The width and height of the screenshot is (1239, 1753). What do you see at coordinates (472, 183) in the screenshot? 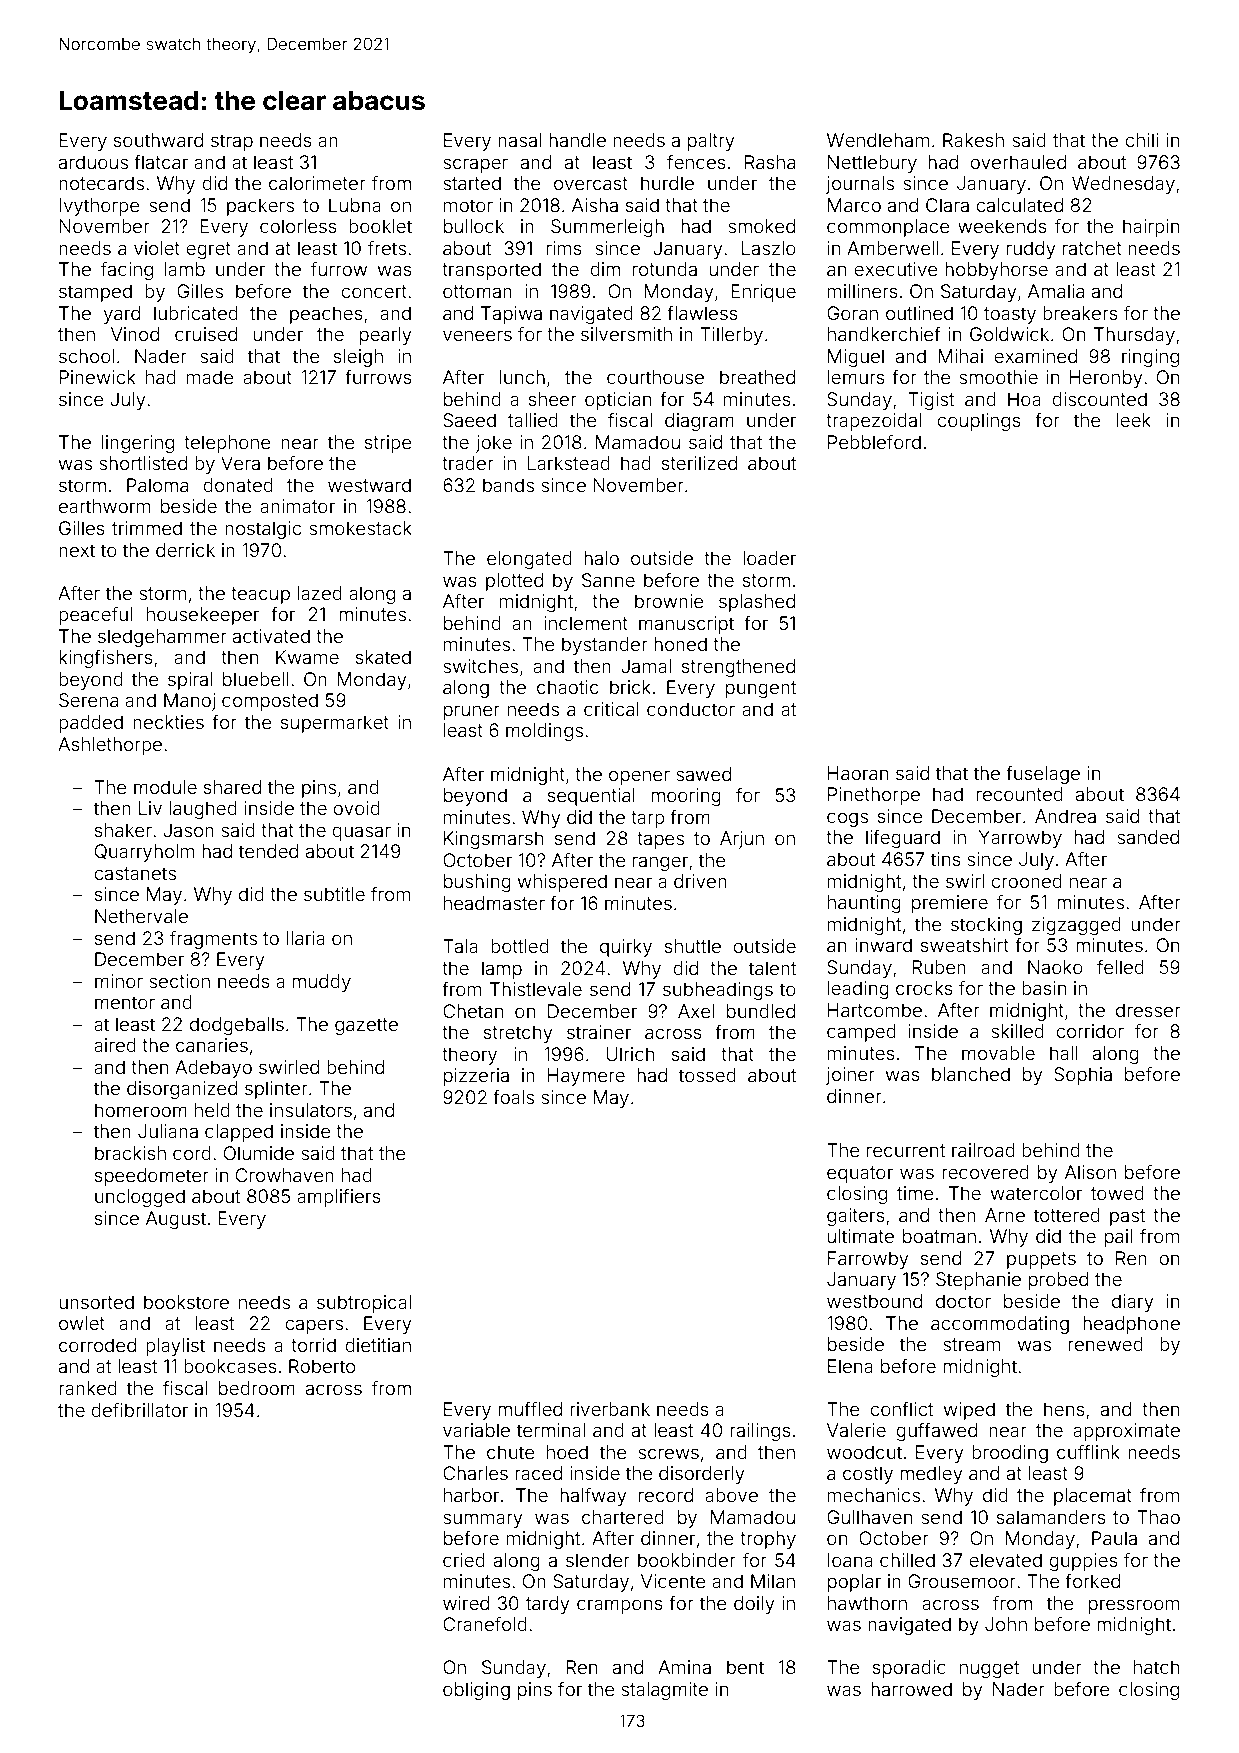
I see `started` at bounding box center [472, 183].
